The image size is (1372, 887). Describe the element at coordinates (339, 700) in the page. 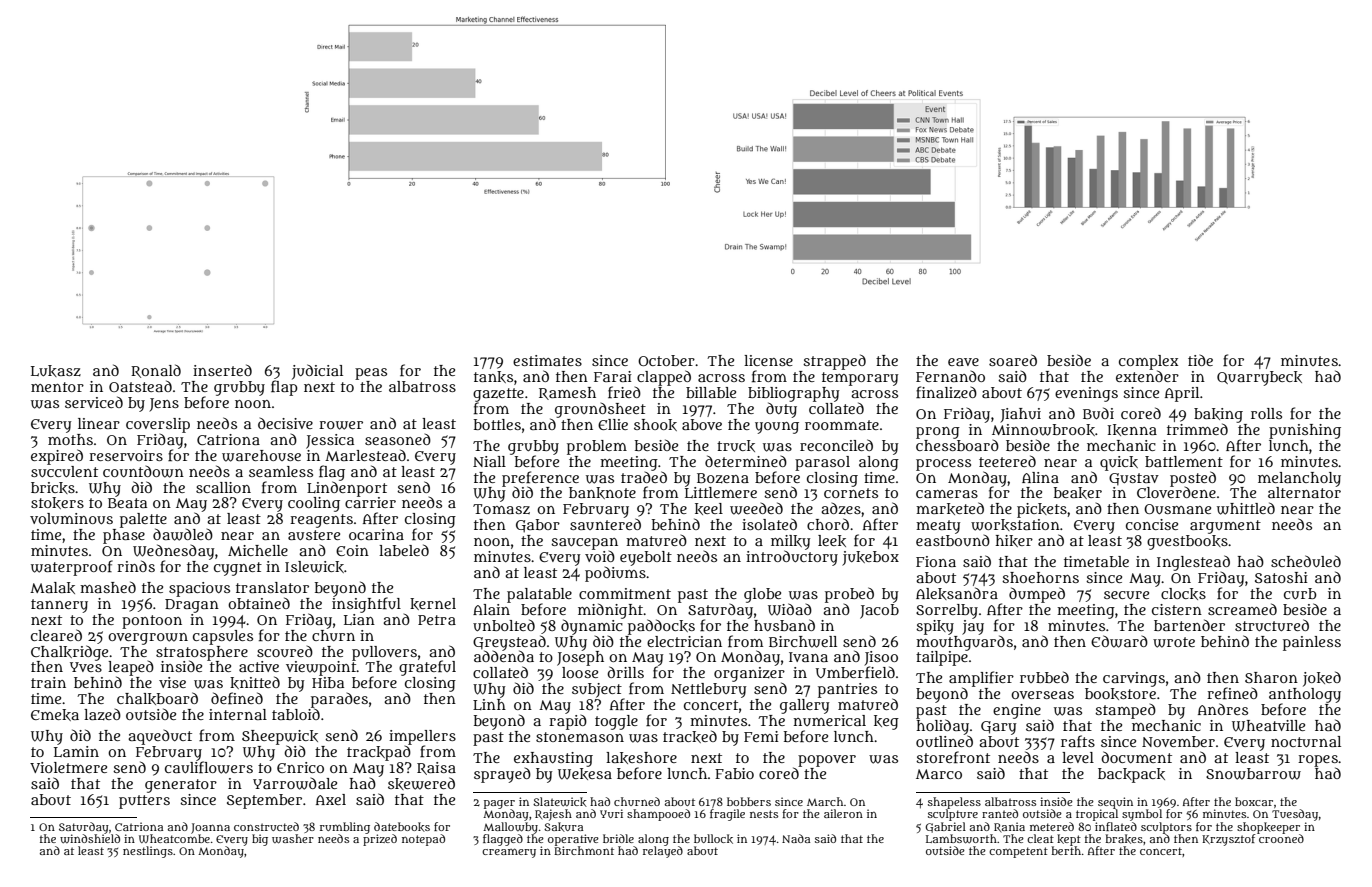

I see `parades` at that location.
